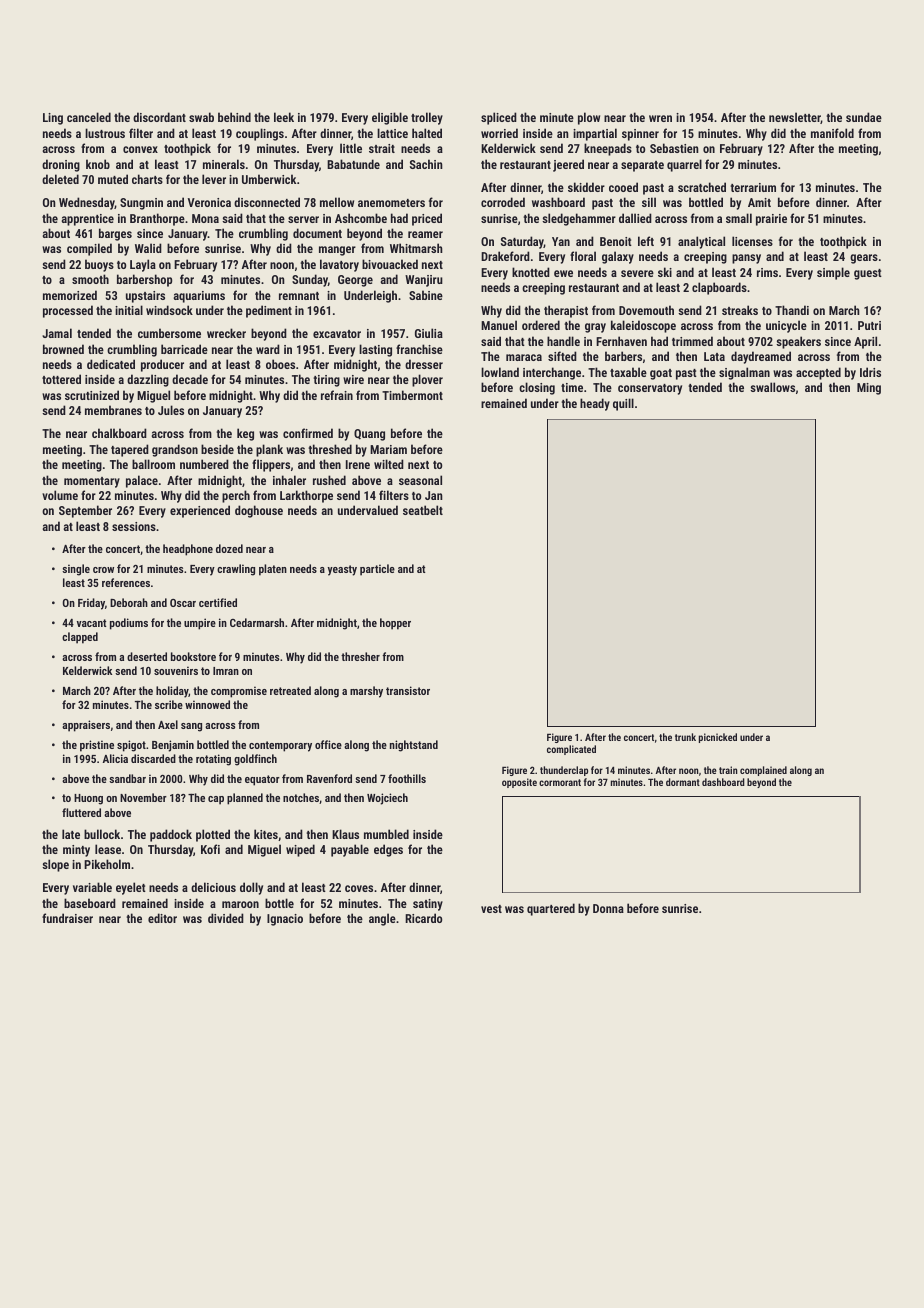 The height and width of the screenshot is (1308, 924). Describe the element at coordinates (771, 220) in the screenshot. I see `prairie` at that location.
